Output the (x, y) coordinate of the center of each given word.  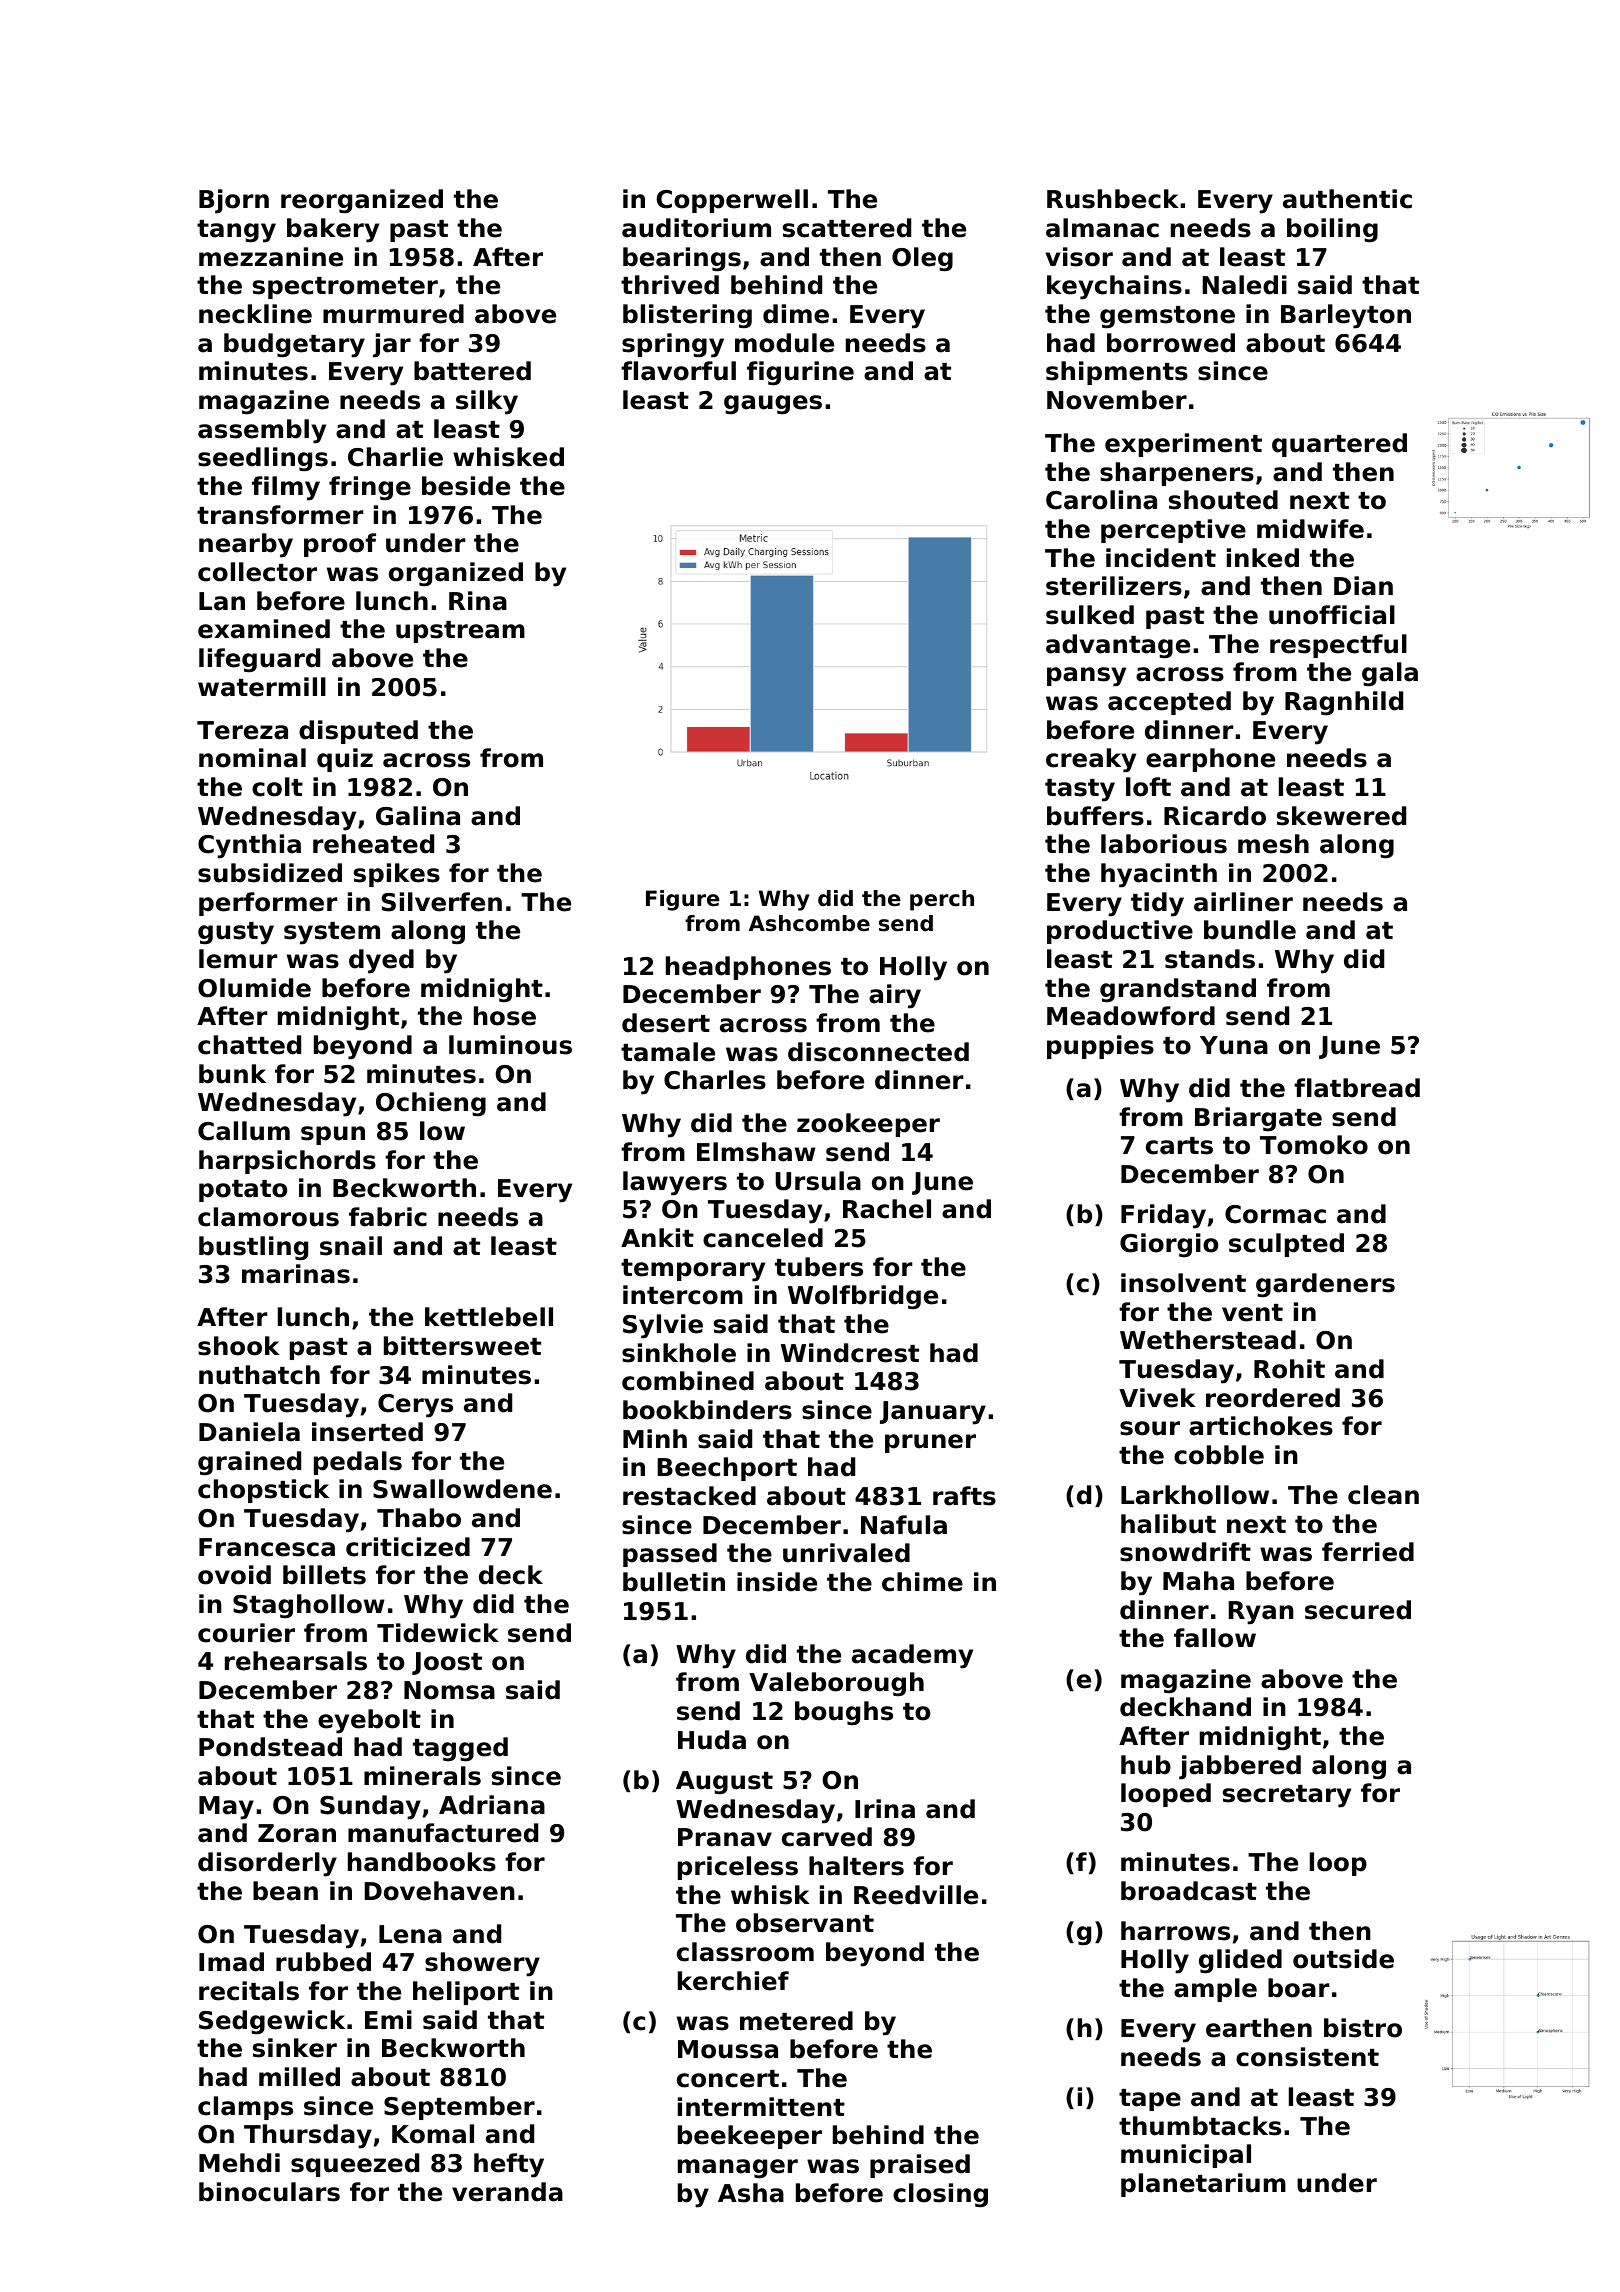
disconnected (878, 1052)
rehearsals (296, 1661)
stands (1210, 959)
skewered (1341, 816)
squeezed (355, 2165)
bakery (333, 230)
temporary (693, 1270)
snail (351, 1246)
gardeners (1325, 1285)
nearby (246, 545)
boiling (1332, 230)
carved (827, 1837)
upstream (460, 632)
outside (1343, 1959)
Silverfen (442, 902)
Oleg (922, 259)
